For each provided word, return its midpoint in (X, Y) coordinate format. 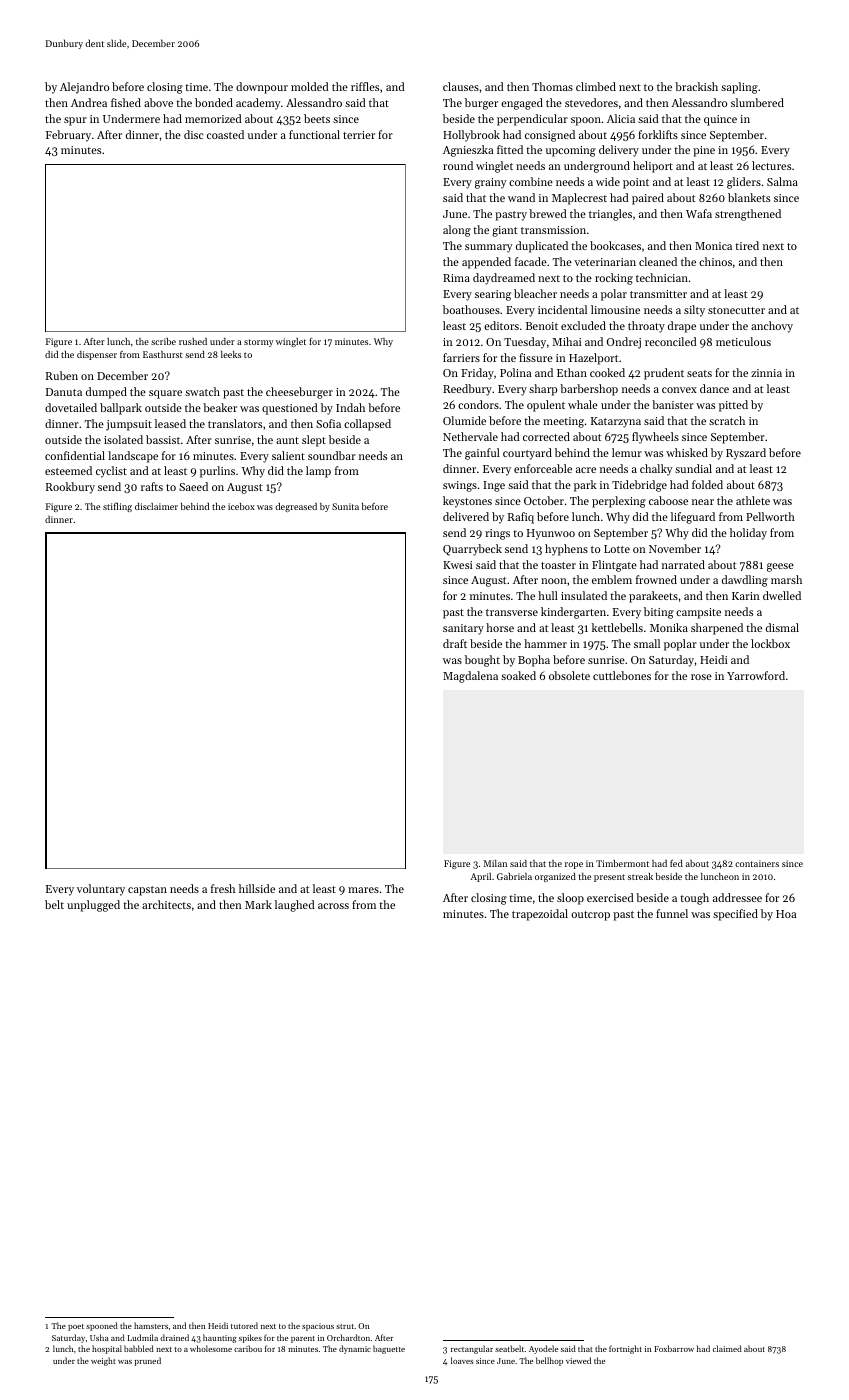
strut (345, 1326)
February (68, 136)
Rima (456, 278)
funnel (672, 913)
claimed (727, 1348)
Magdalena (470, 677)
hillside (257, 888)
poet (76, 1327)
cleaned (658, 261)
